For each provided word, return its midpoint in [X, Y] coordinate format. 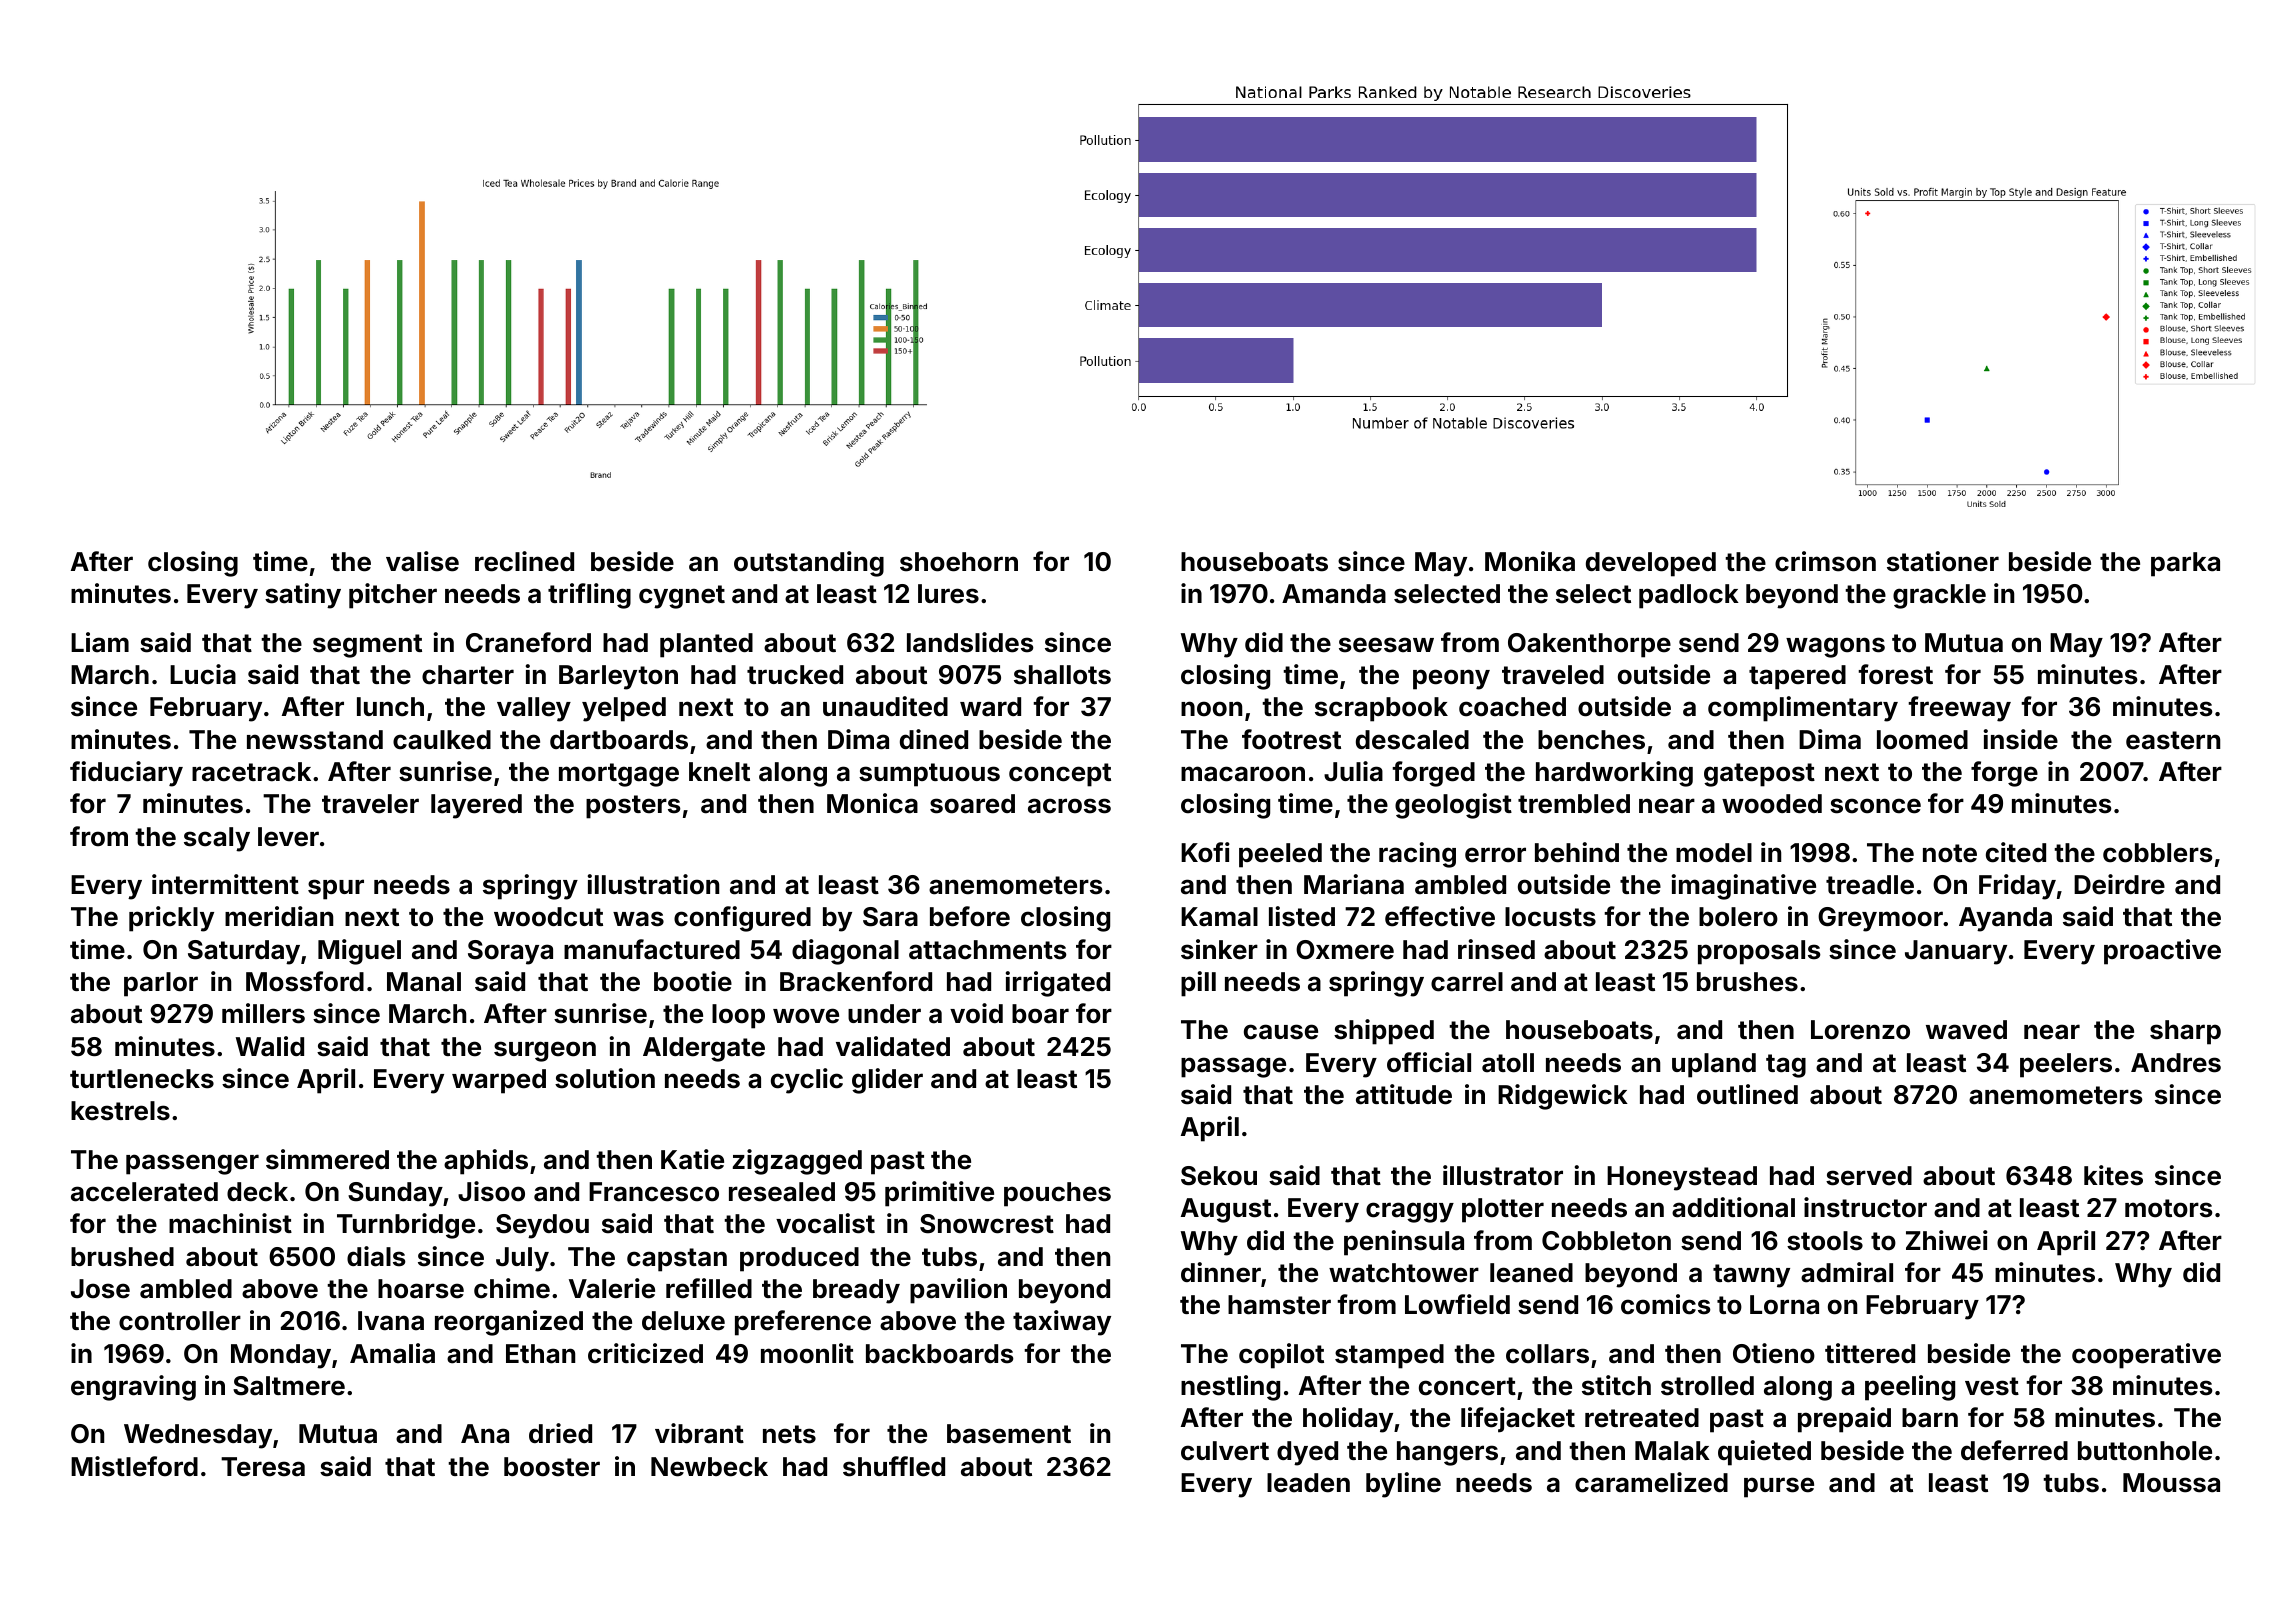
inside [2021, 739]
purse [1779, 1487]
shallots [1062, 675]
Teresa [263, 1467]
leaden [1308, 1483]
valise [422, 561]
